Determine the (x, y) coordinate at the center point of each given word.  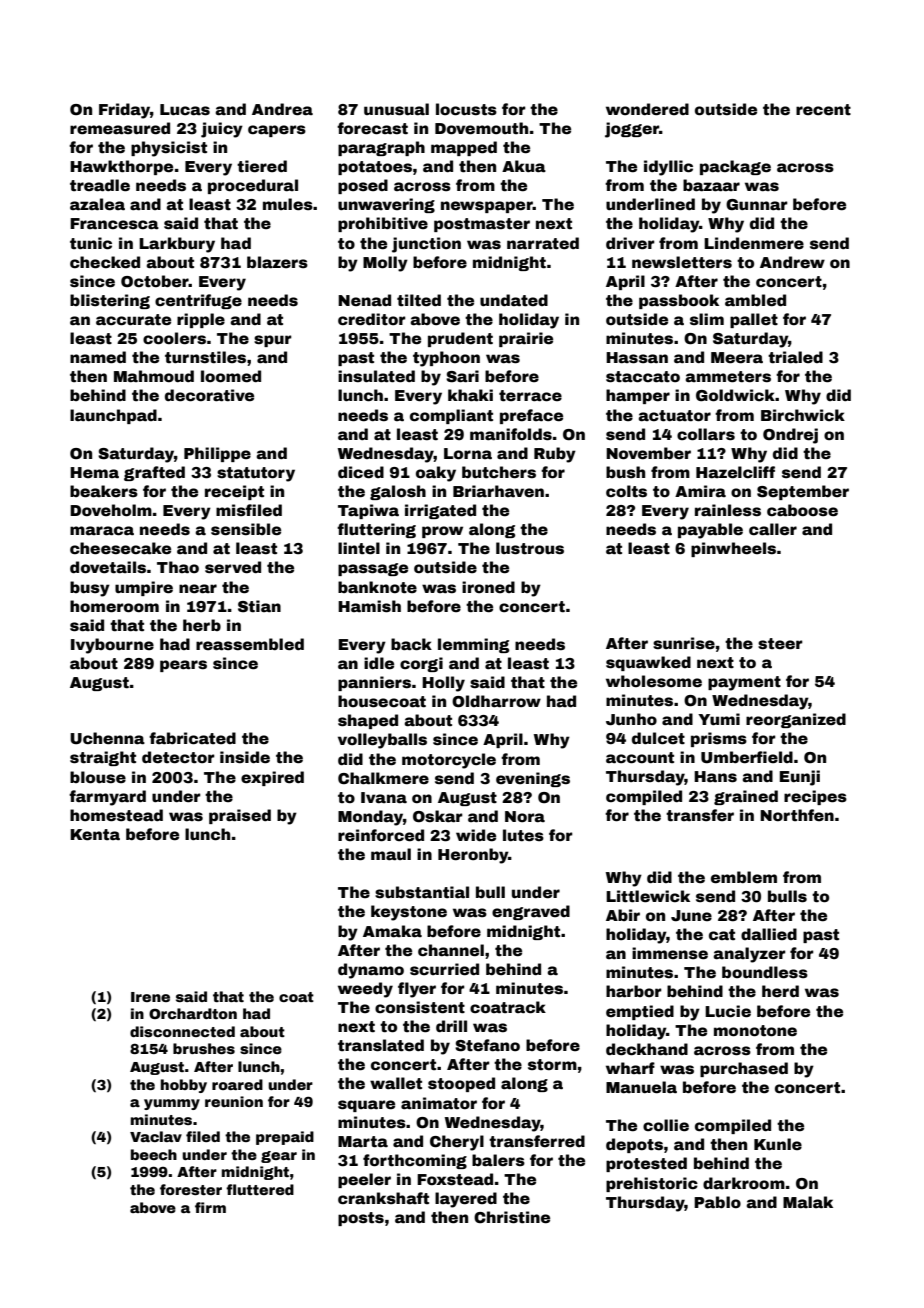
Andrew (792, 262)
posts (361, 1219)
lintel (359, 548)
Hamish (369, 606)
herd (780, 991)
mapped (464, 148)
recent (823, 110)
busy (90, 589)
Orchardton (193, 1013)
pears (183, 666)
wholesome (654, 681)
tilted (419, 300)
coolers (174, 338)
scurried (444, 969)
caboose (802, 510)
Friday (124, 111)
